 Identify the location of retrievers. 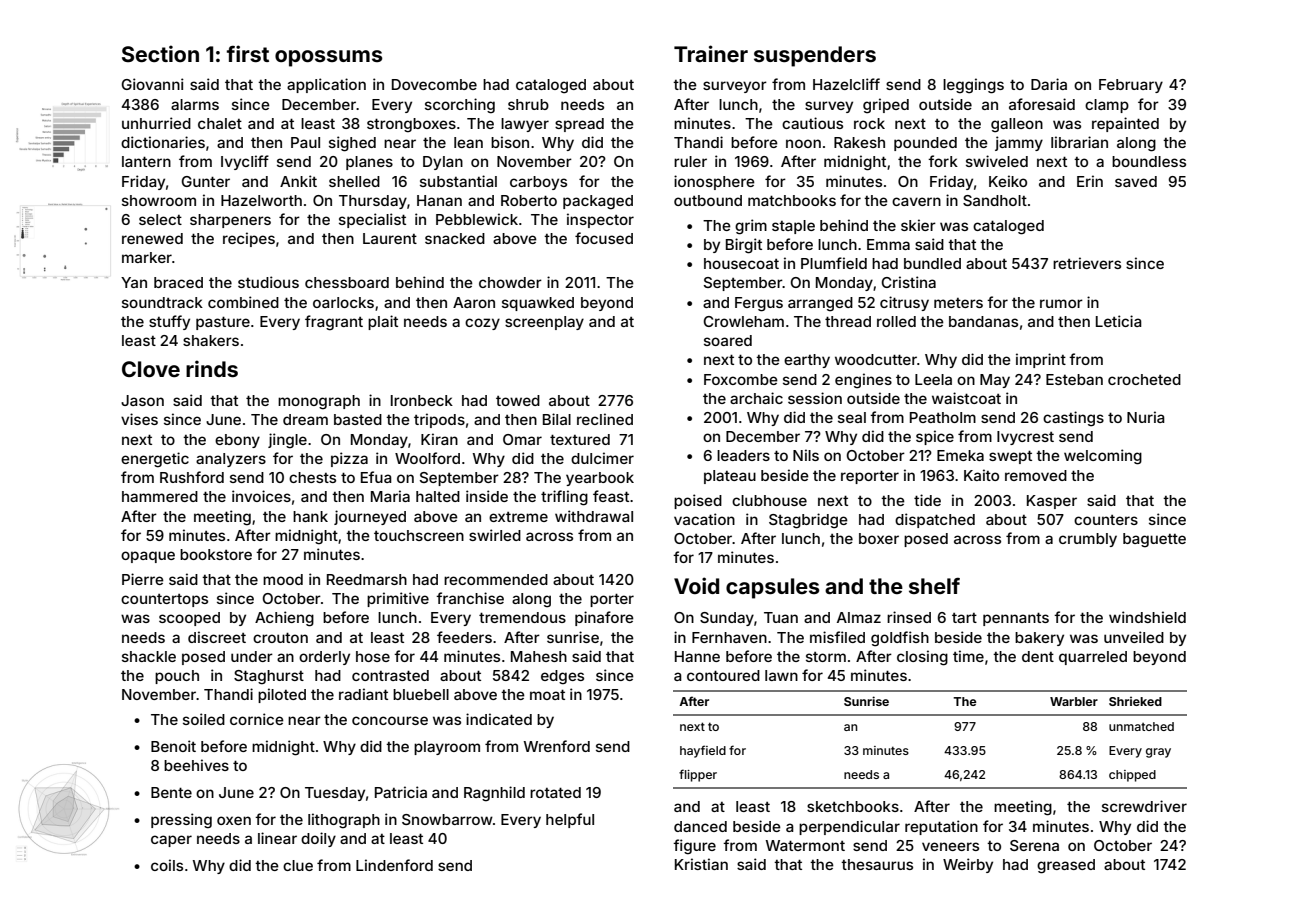
(1087, 263).
